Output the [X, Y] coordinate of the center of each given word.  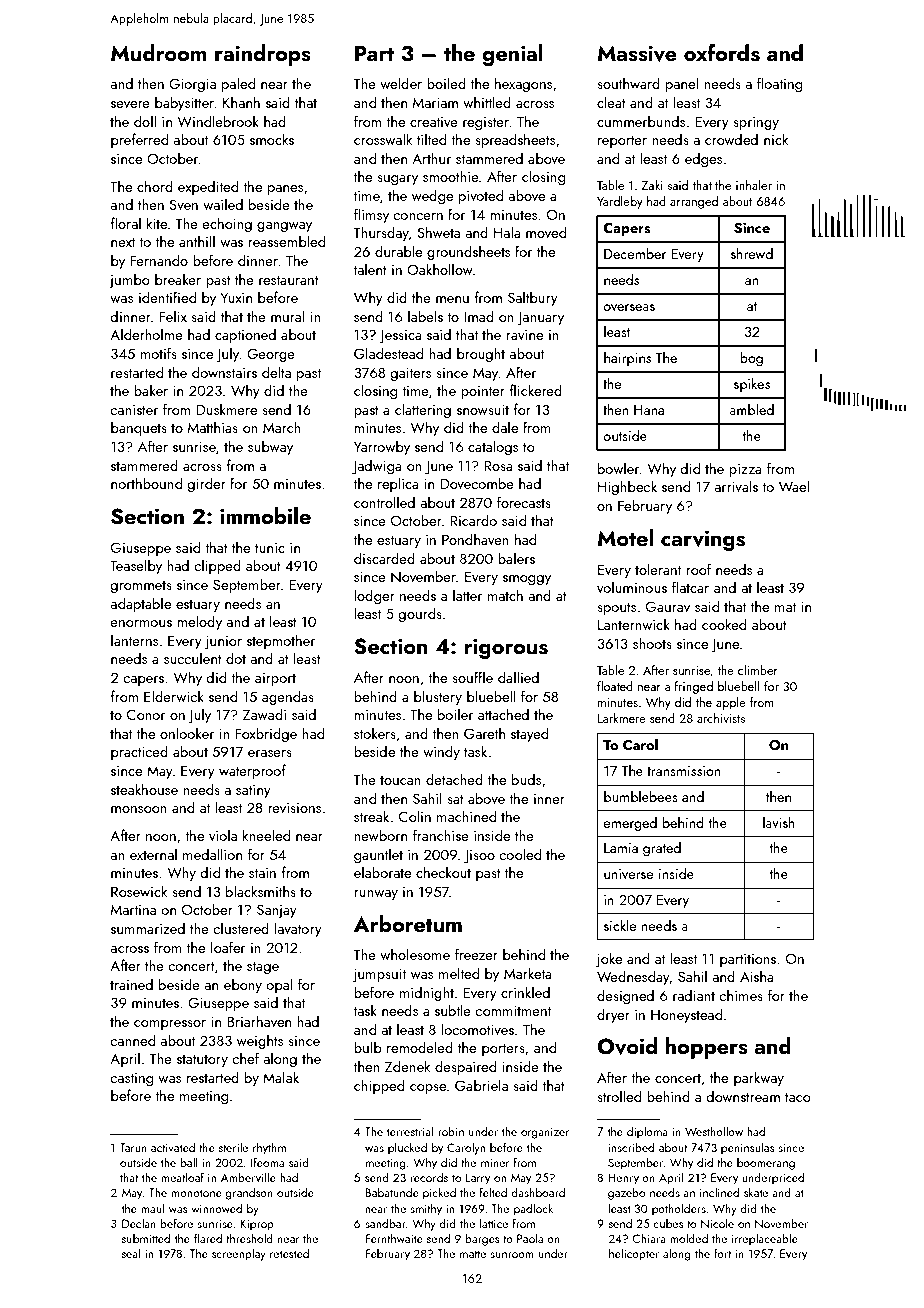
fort [722, 1253]
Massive [637, 53]
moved [546, 232]
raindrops [263, 55]
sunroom [512, 1255]
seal [131, 1253]
